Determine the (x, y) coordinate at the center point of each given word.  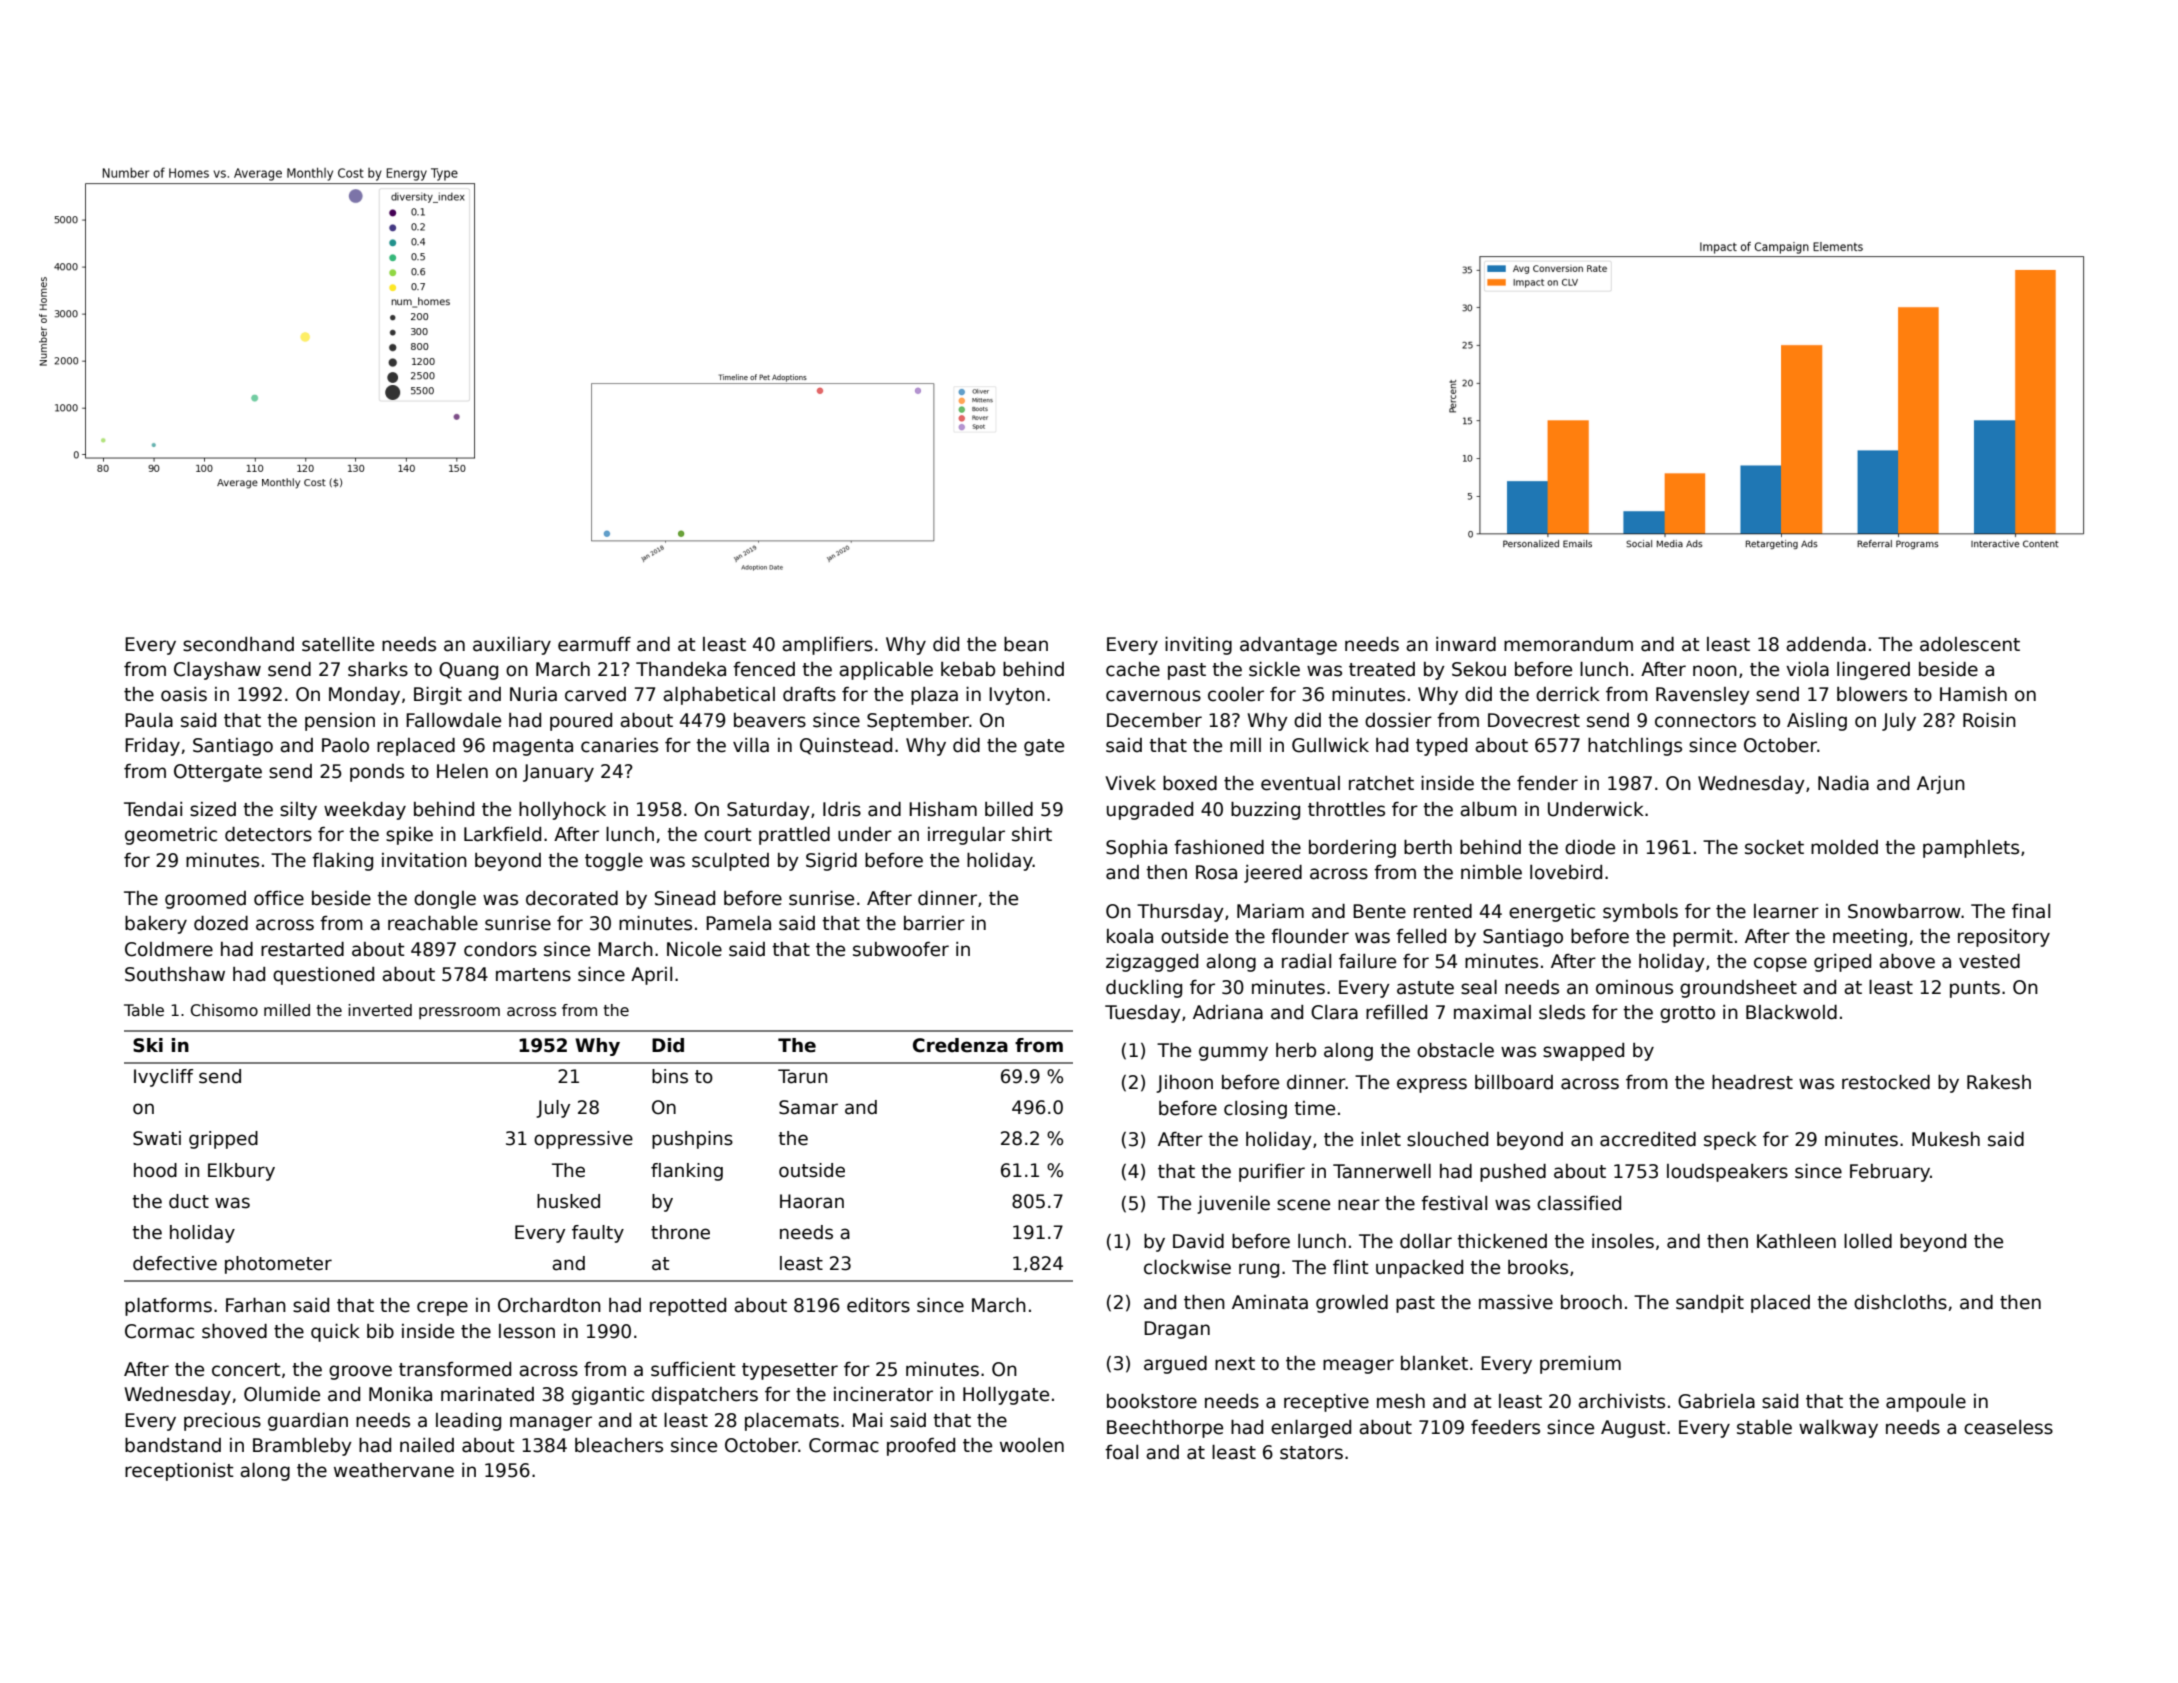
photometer (278, 1265)
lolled (1868, 1241)
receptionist (179, 1472)
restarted (302, 949)
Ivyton (1017, 696)
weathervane (394, 1470)
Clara (1334, 1012)
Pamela (738, 923)
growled (1352, 1304)
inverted (380, 1010)
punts (1975, 989)
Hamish (1973, 694)
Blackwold (1791, 1012)
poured (581, 722)
